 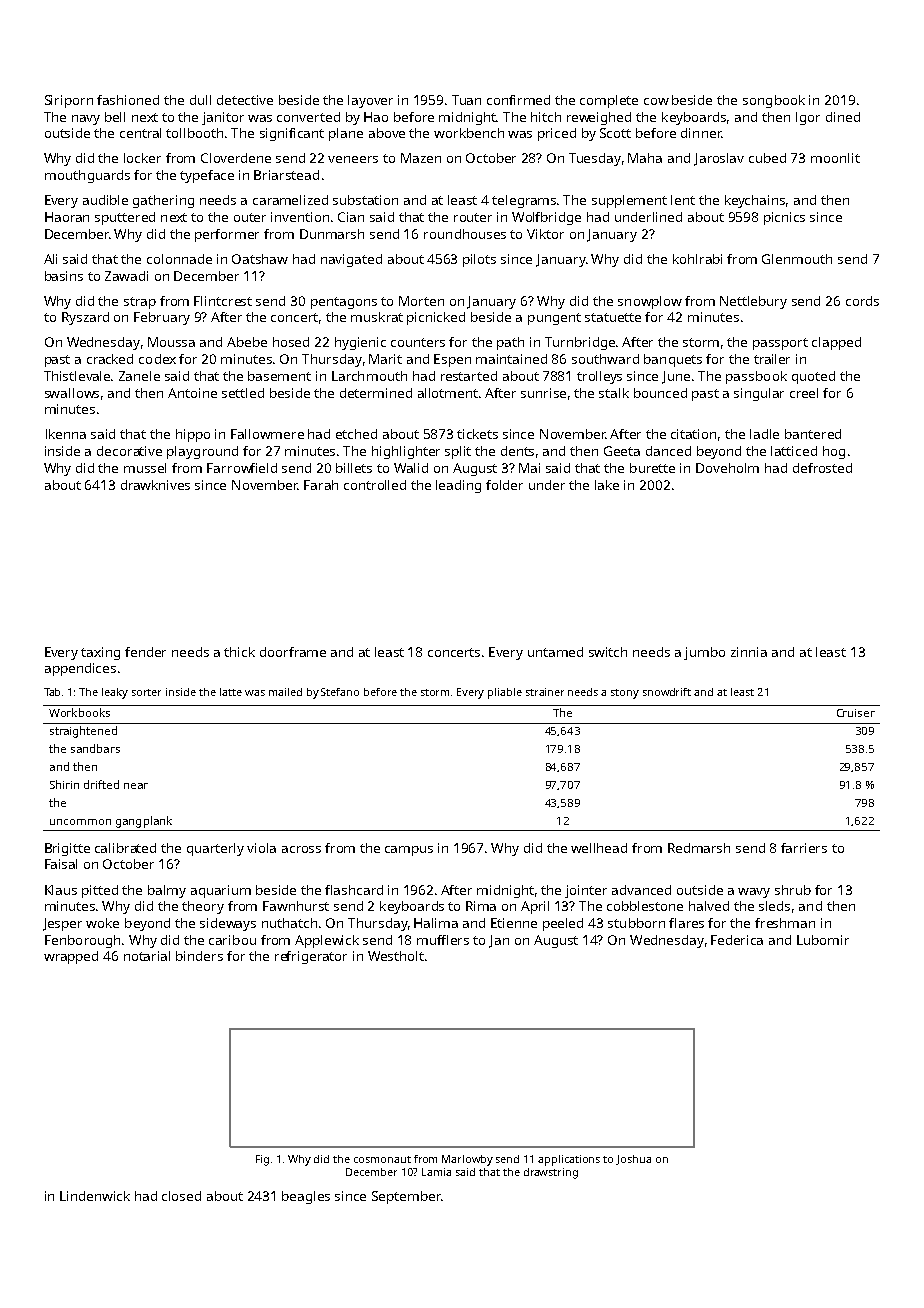 I want to click on taxing, so click(x=100, y=653).
